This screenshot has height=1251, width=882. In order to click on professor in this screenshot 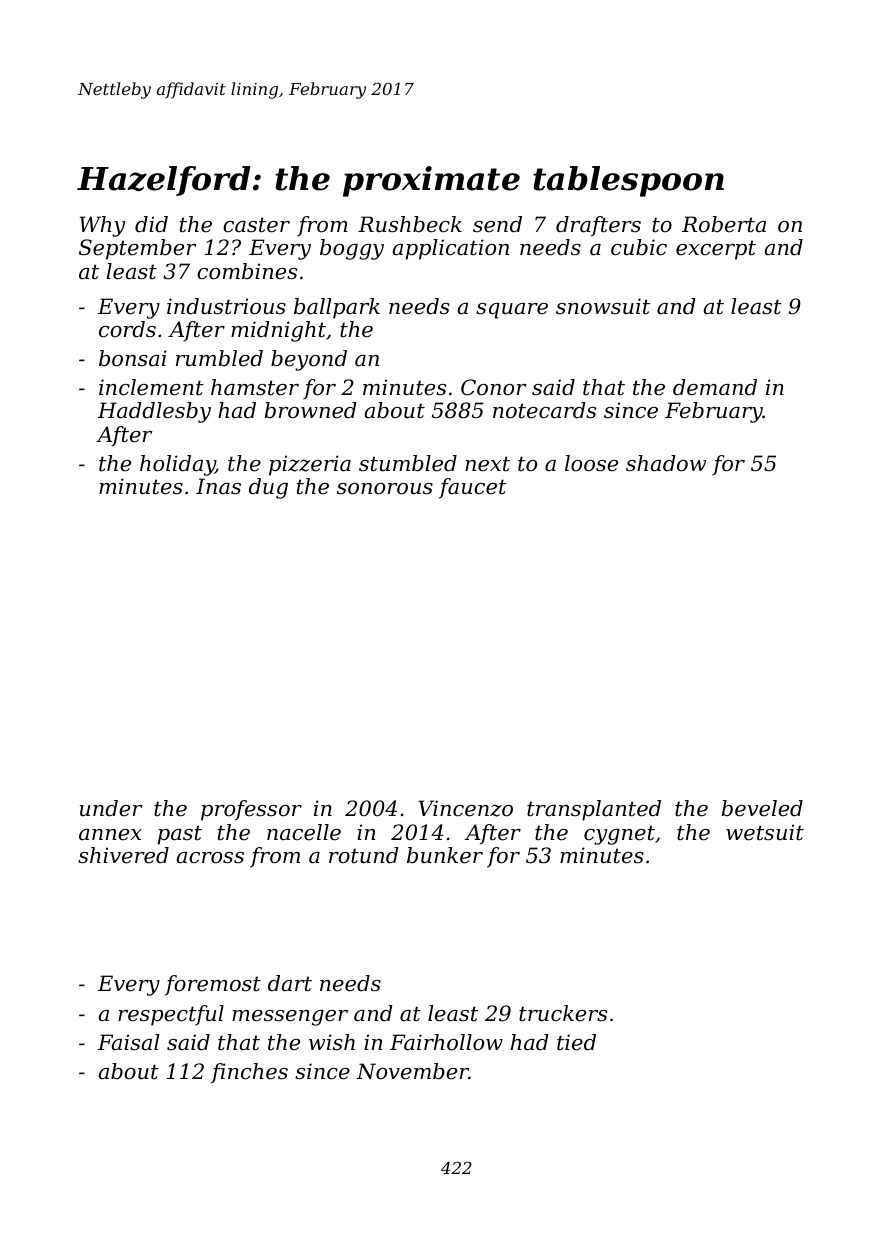, I will do `click(251, 810)`.
